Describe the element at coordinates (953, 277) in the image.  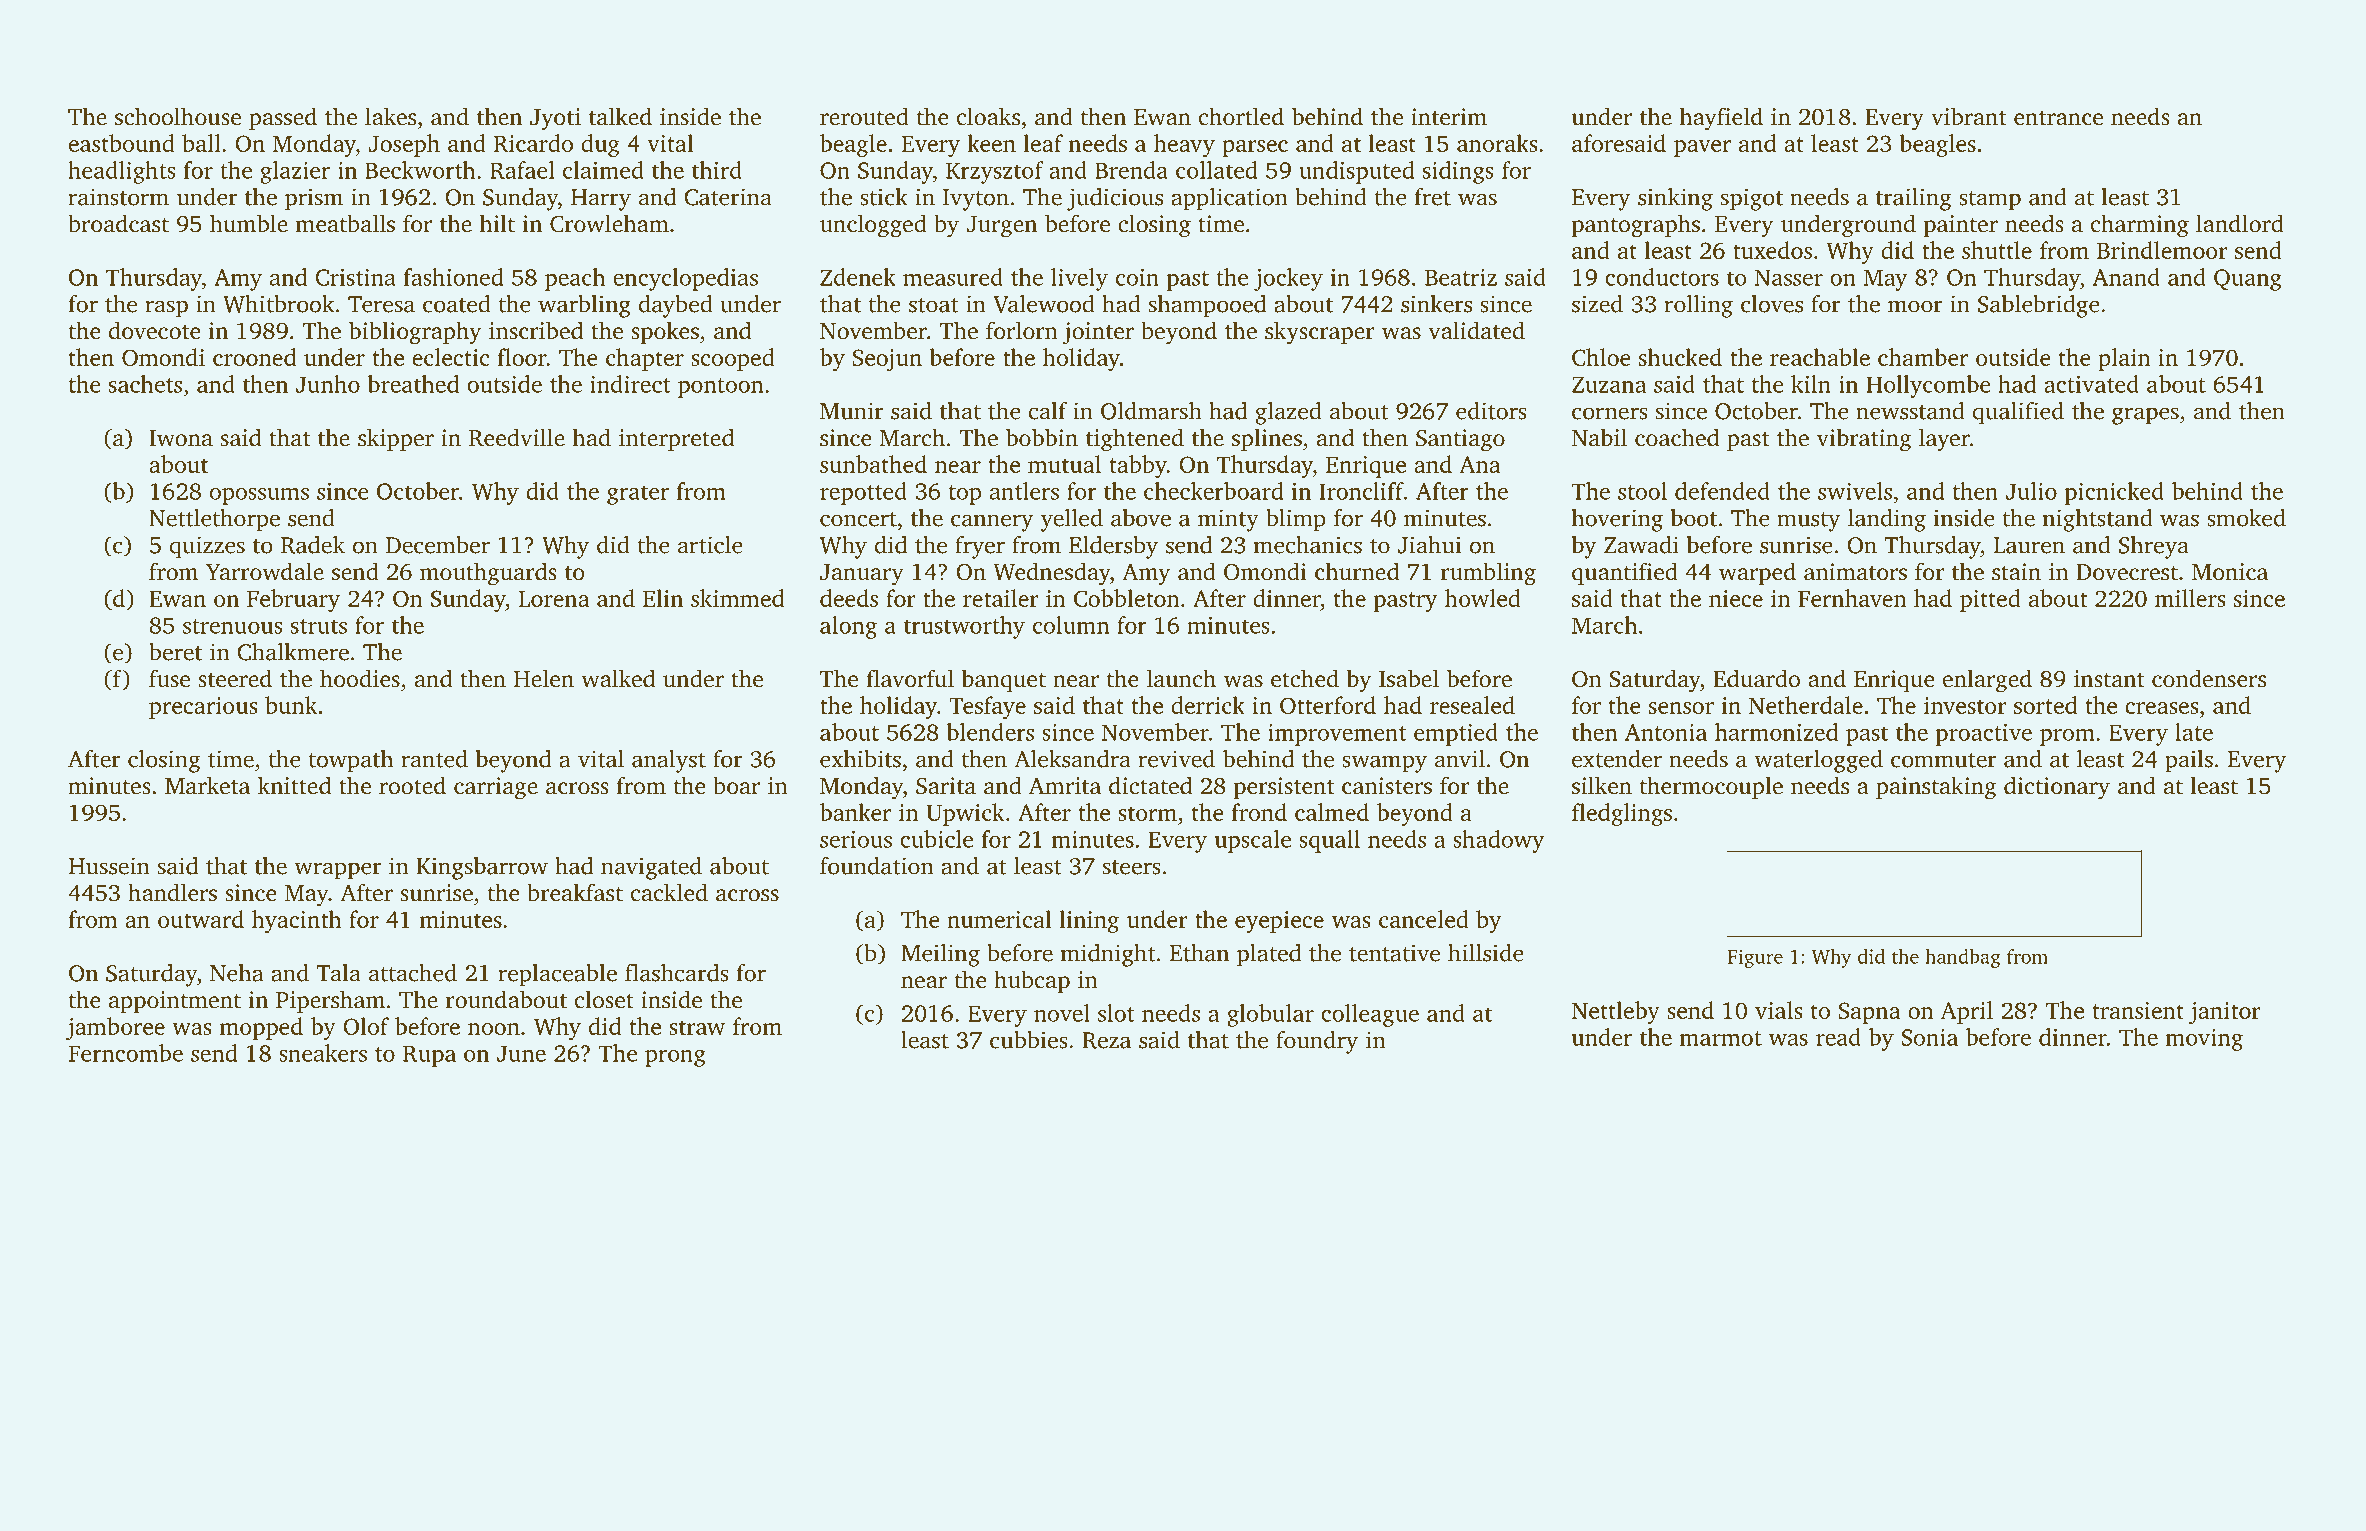
I see `measured` at that location.
